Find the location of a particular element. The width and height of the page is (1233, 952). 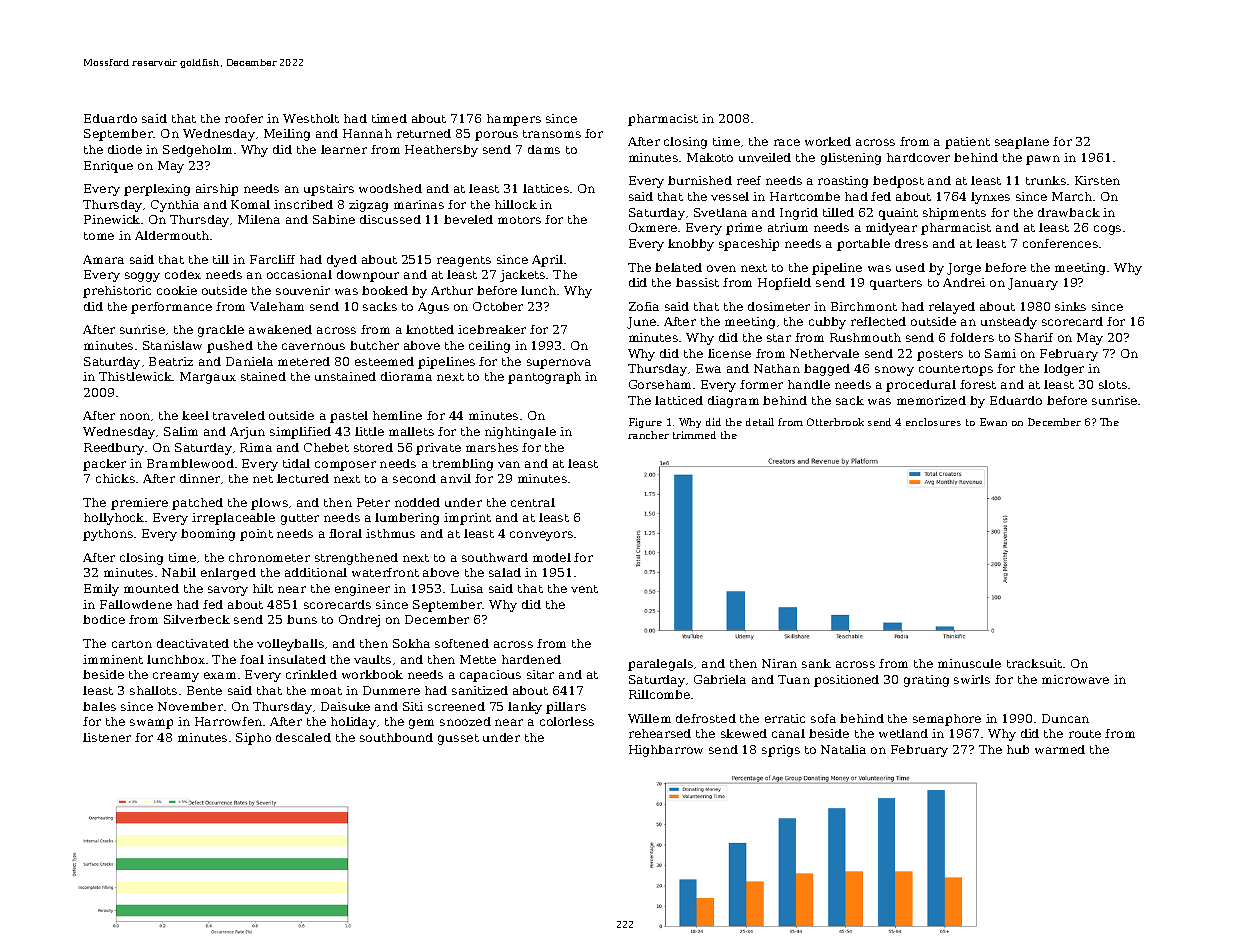

Ewan is located at coordinates (993, 422).
